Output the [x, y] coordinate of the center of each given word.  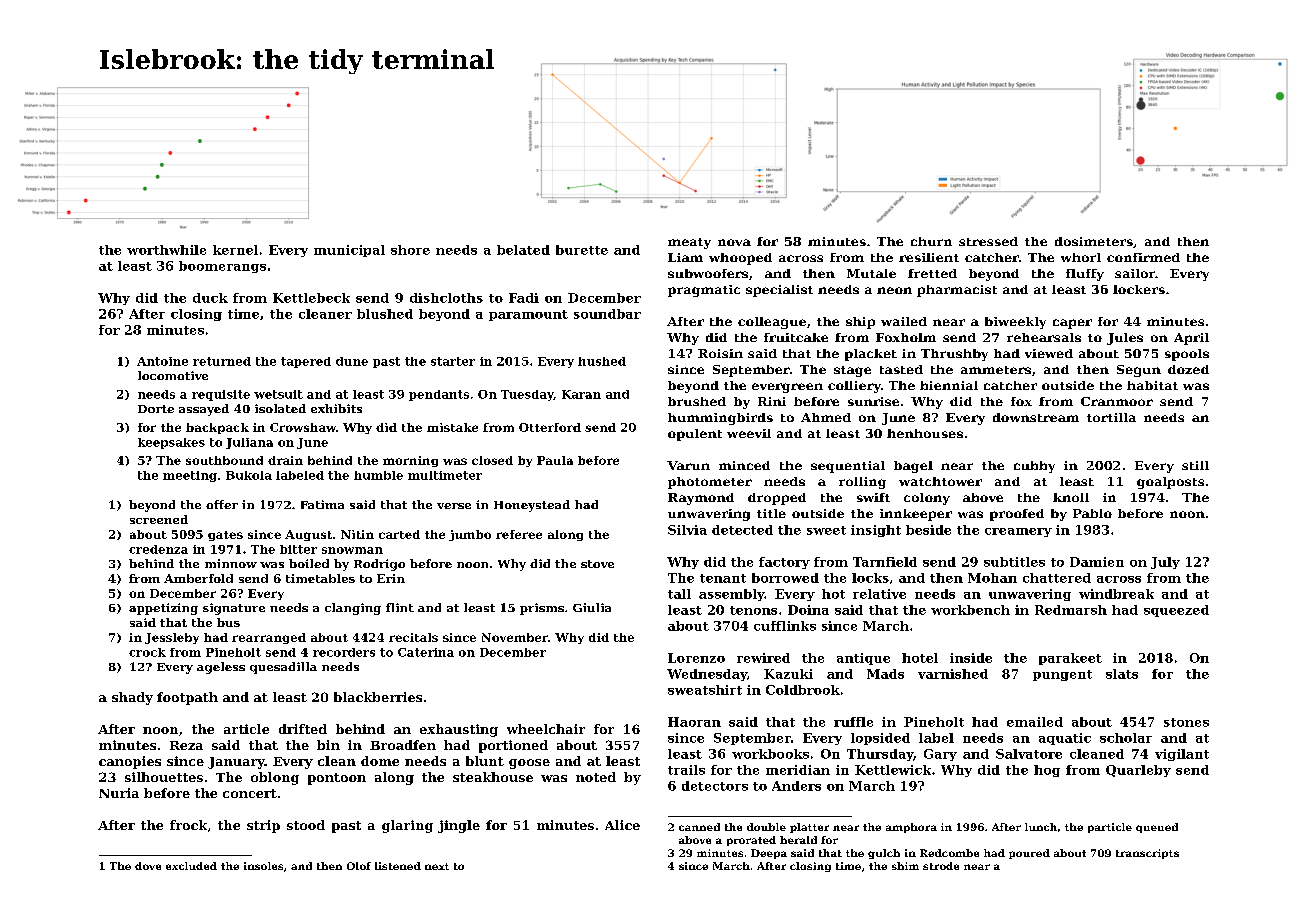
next [437, 866]
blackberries [378, 697]
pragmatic [704, 291]
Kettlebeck [311, 298]
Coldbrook [803, 690]
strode [941, 866]
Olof [359, 866]
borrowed [785, 578]
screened [159, 519]
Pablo [1092, 513]
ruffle [853, 722]
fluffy [1085, 275]
